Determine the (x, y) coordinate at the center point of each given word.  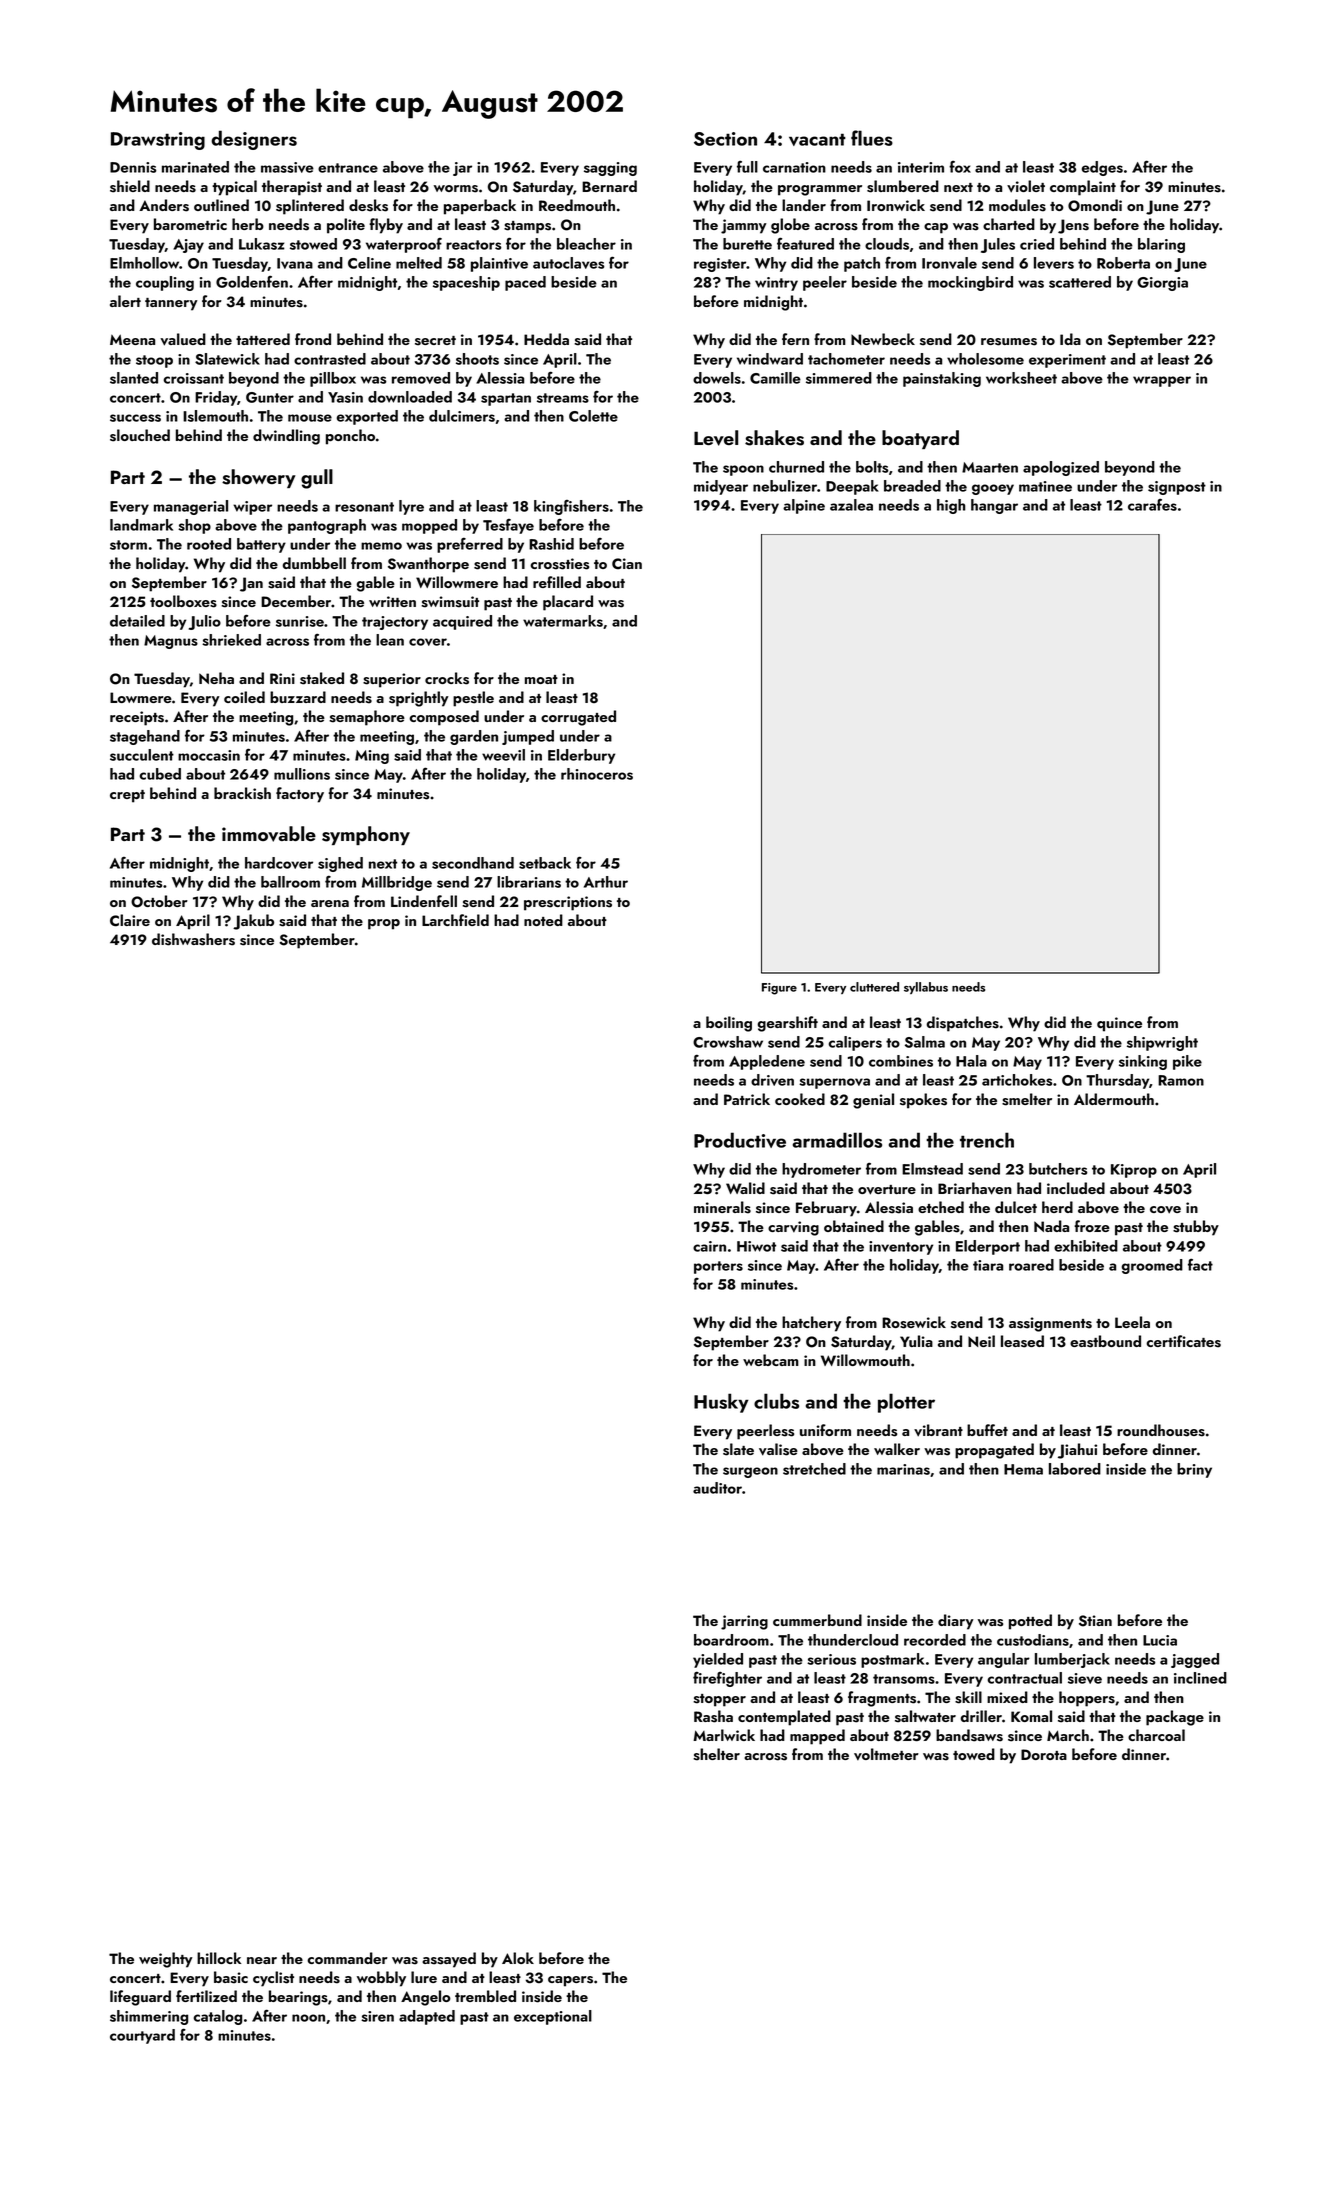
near (262, 1960)
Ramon (1181, 1080)
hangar (994, 506)
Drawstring (158, 141)
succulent (142, 755)
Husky (721, 1403)
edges (1102, 168)
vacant (817, 139)
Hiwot (756, 1246)
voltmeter (886, 1754)
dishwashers (193, 939)
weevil (503, 755)
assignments (1050, 1324)
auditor (717, 1488)
